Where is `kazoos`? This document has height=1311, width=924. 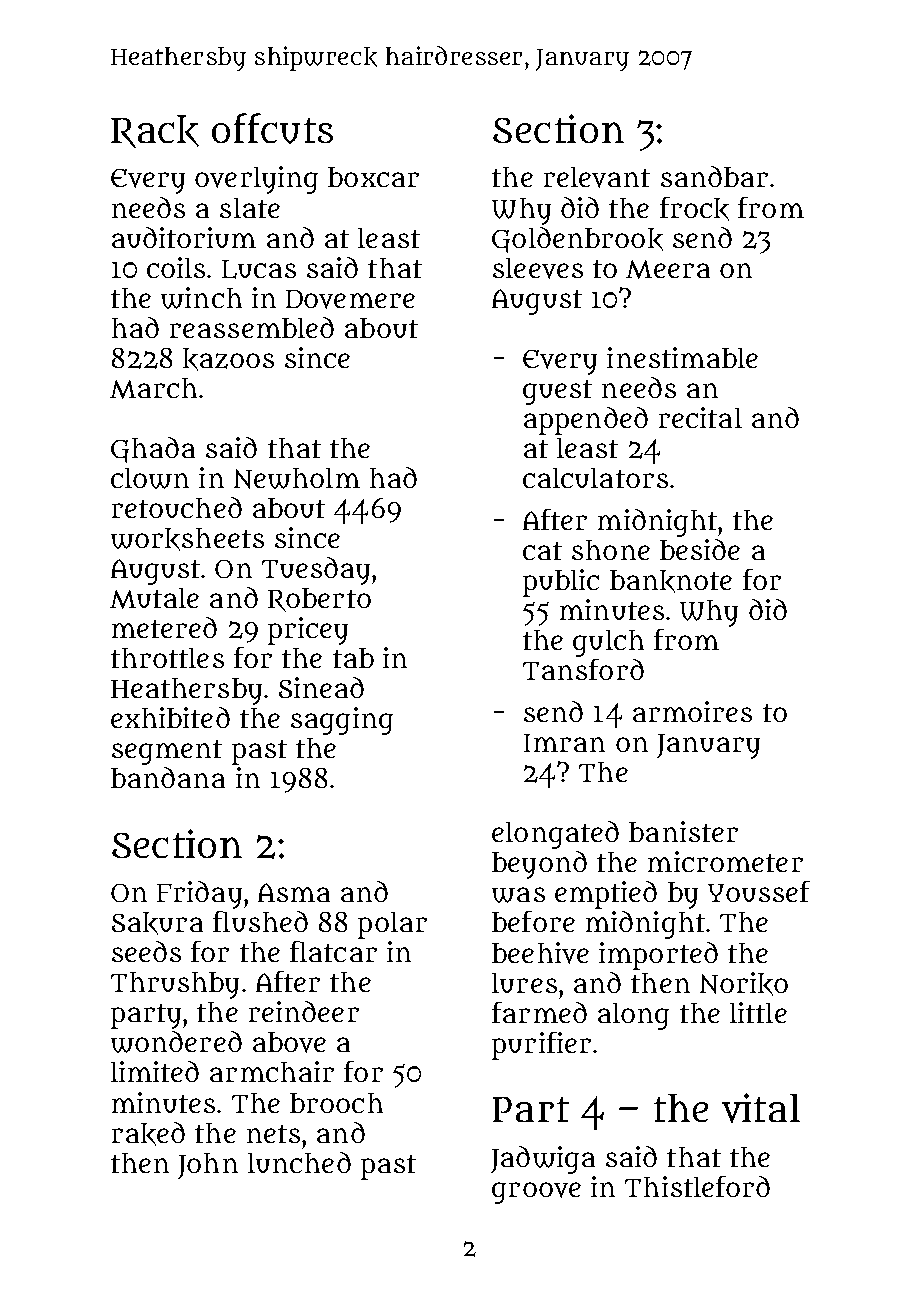 kazoos is located at coordinates (228, 359).
